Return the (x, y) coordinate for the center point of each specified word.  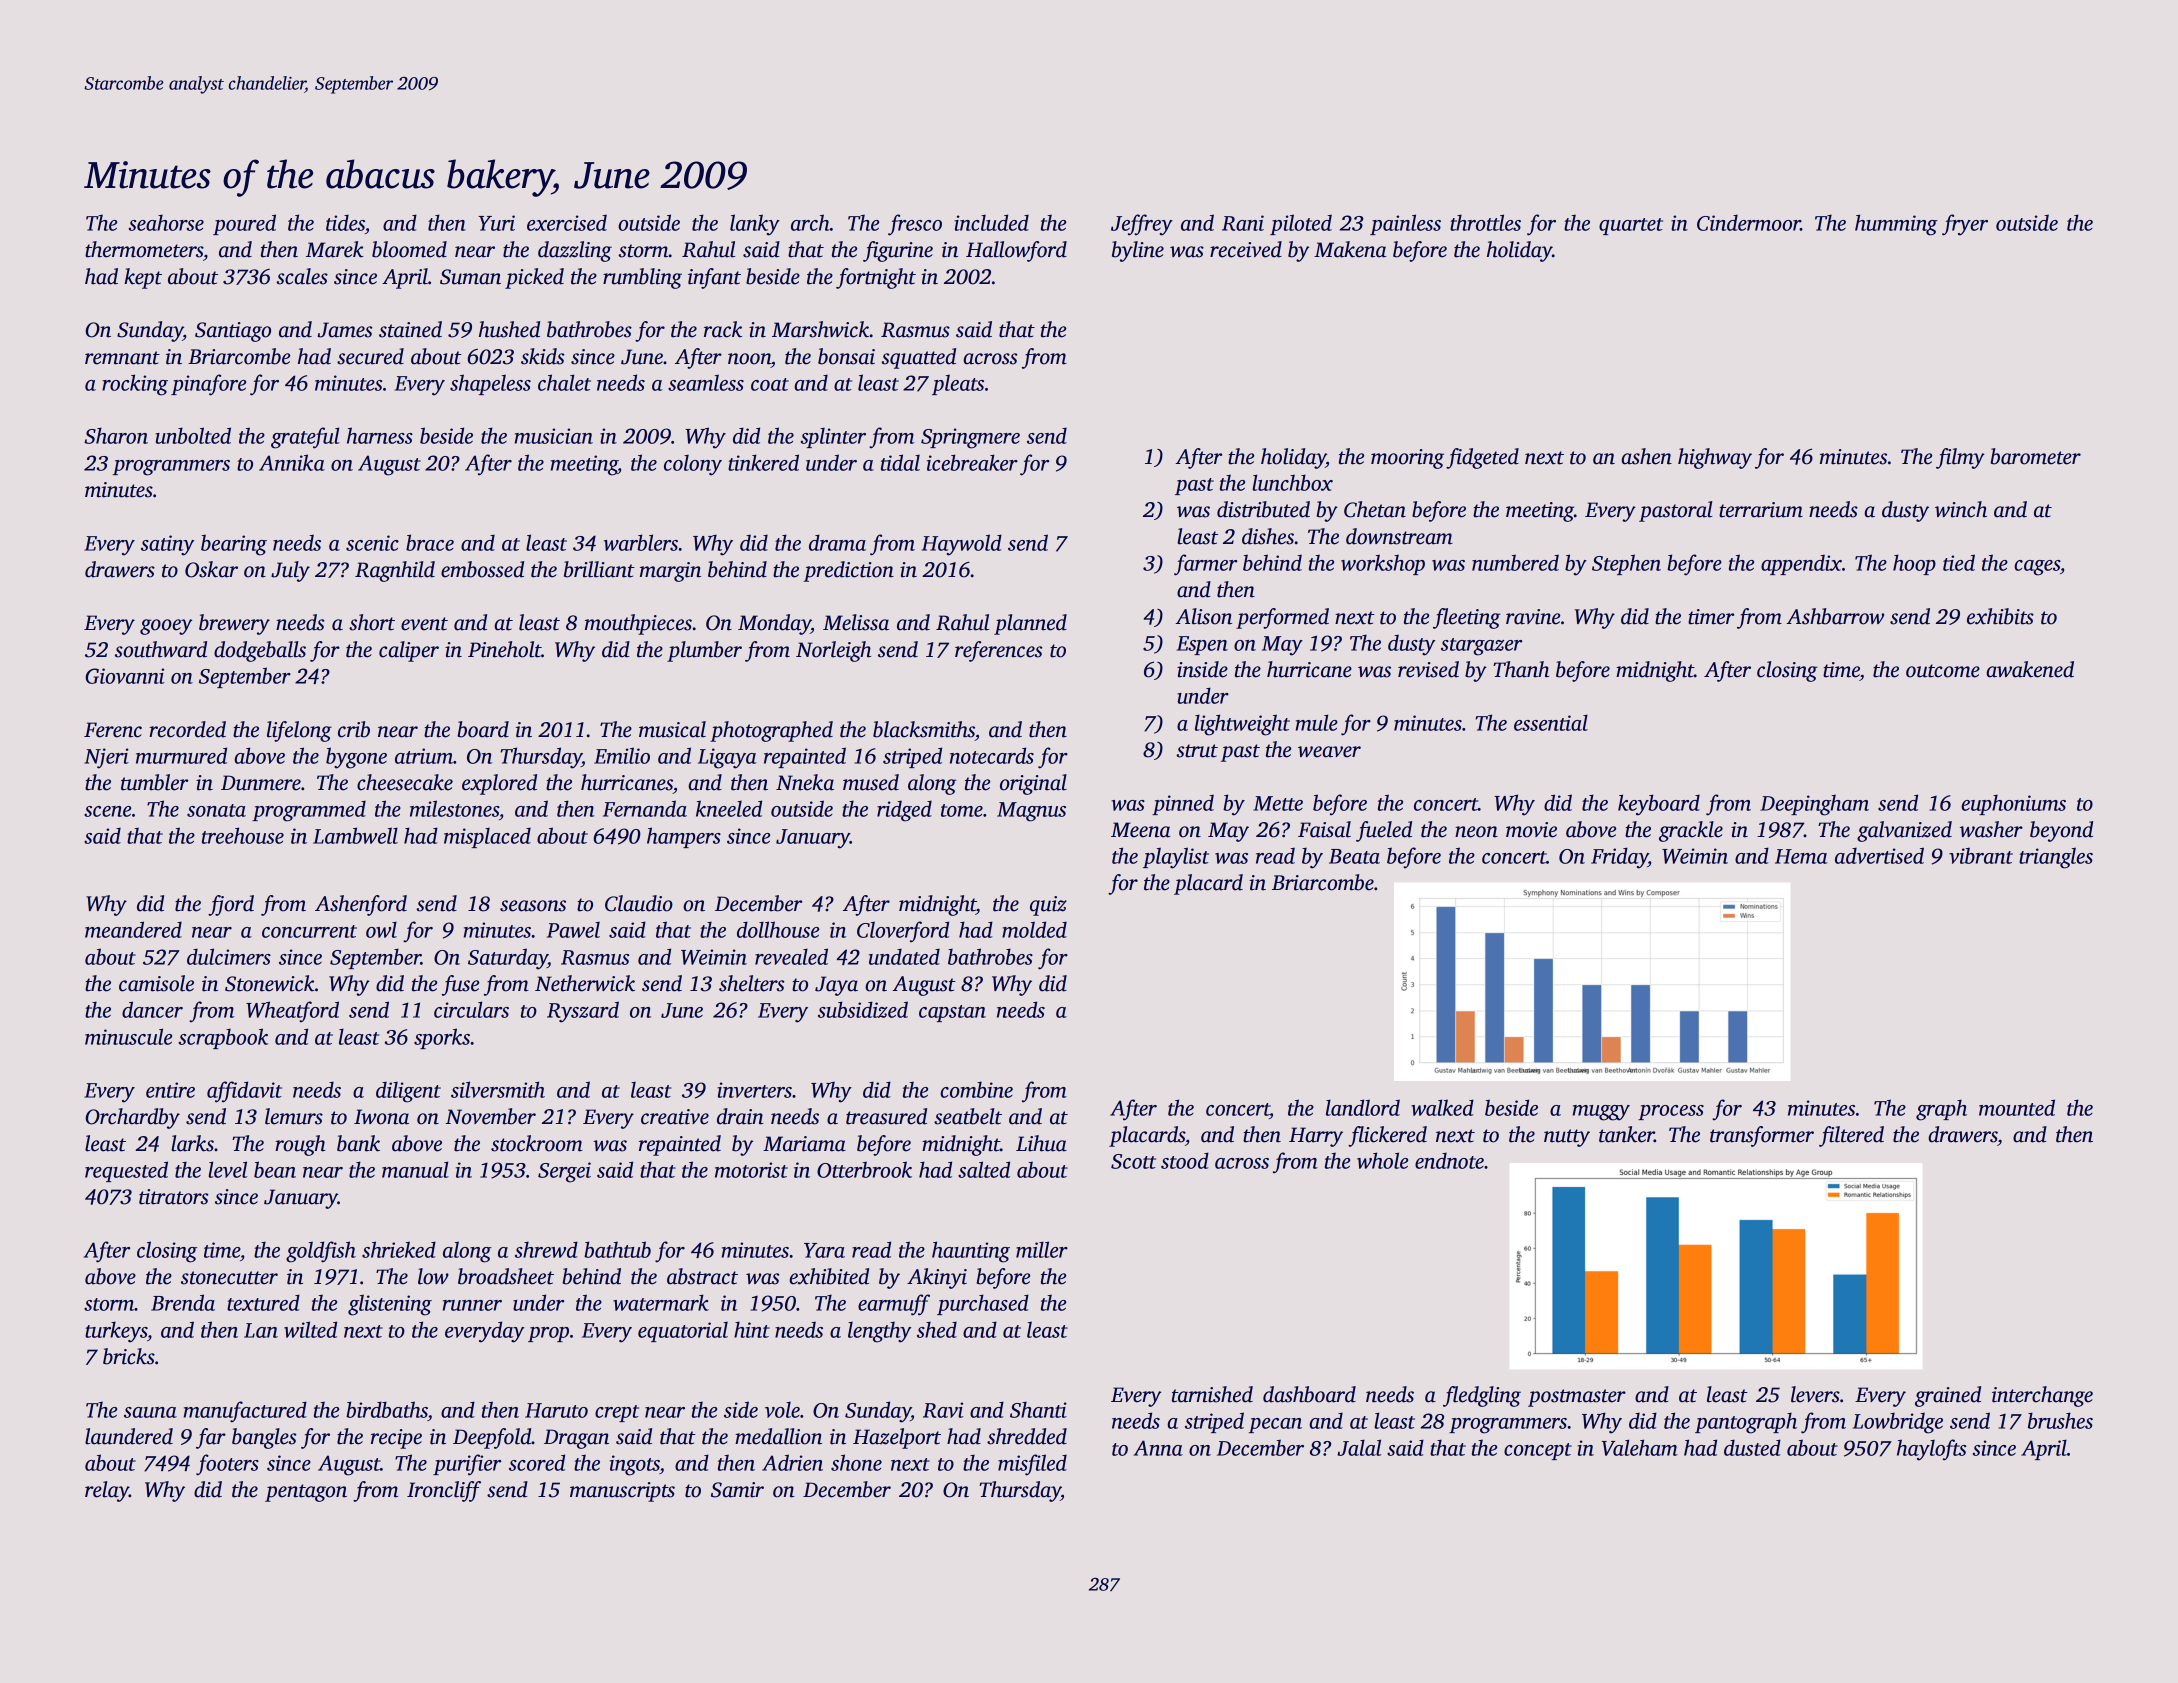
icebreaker (972, 462)
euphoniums (2013, 804)
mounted (2017, 1107)
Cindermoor (1749, 222)
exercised (567, 222)
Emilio (622, 755)
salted (984, 1169)
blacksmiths (924, 729)
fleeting (1467, 618)
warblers (641, 542)
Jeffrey (1142, 225)
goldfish (321, 1252)
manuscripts (622, 1492)
